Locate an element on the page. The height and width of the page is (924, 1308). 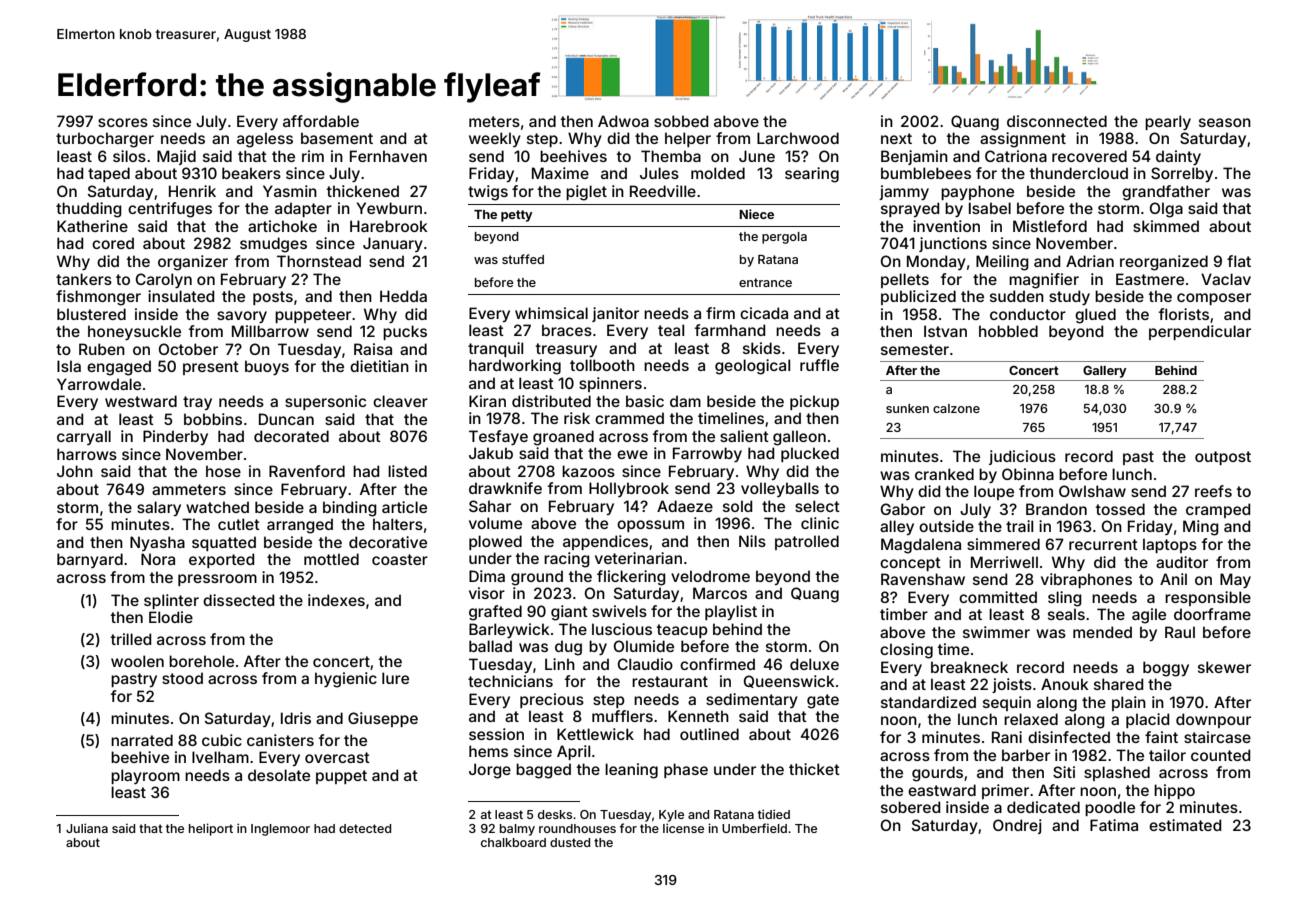
opossum is located at coordinates (650, 526).
